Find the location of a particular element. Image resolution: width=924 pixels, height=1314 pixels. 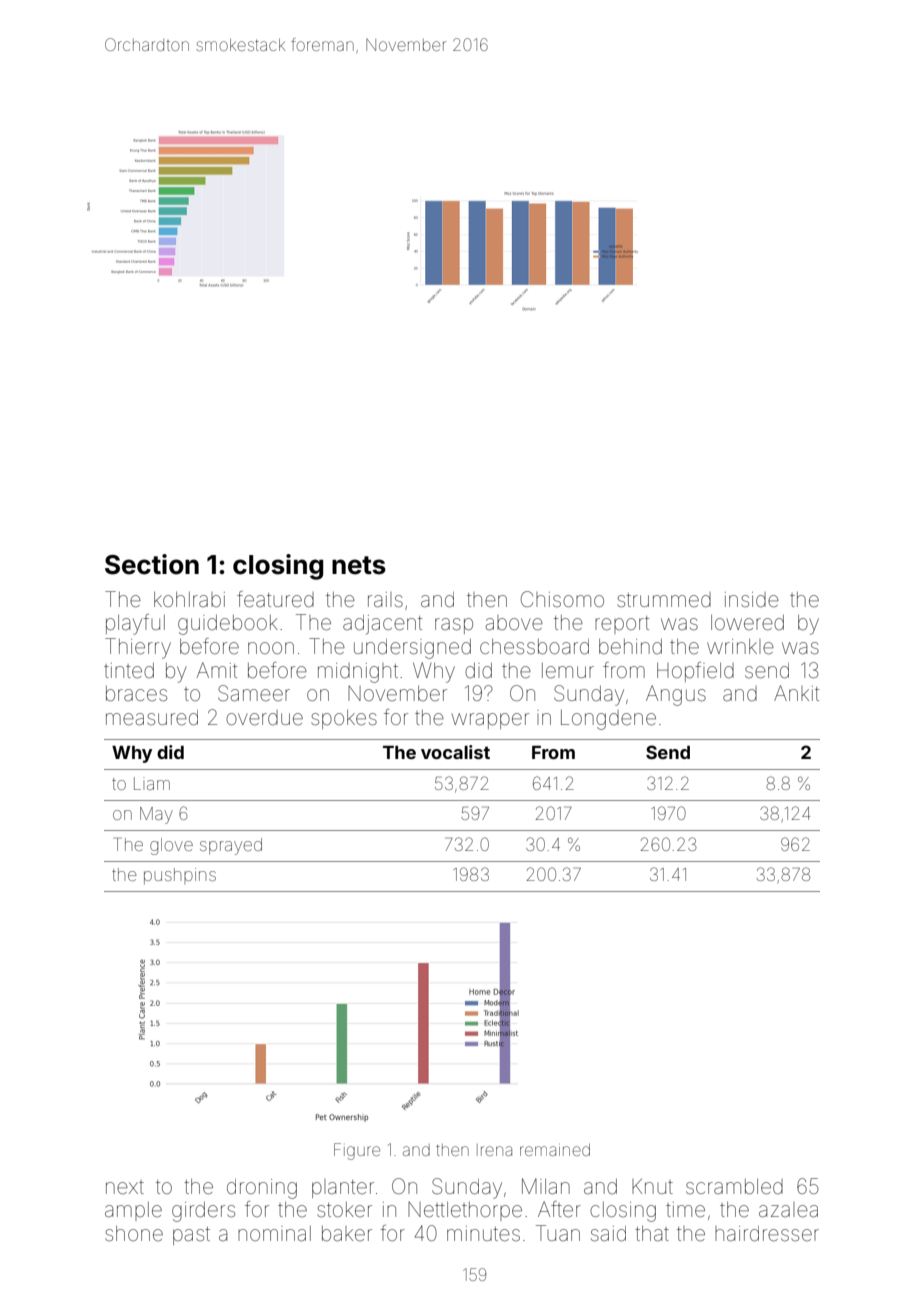

vocalist is located at coordinates (455, 752).
